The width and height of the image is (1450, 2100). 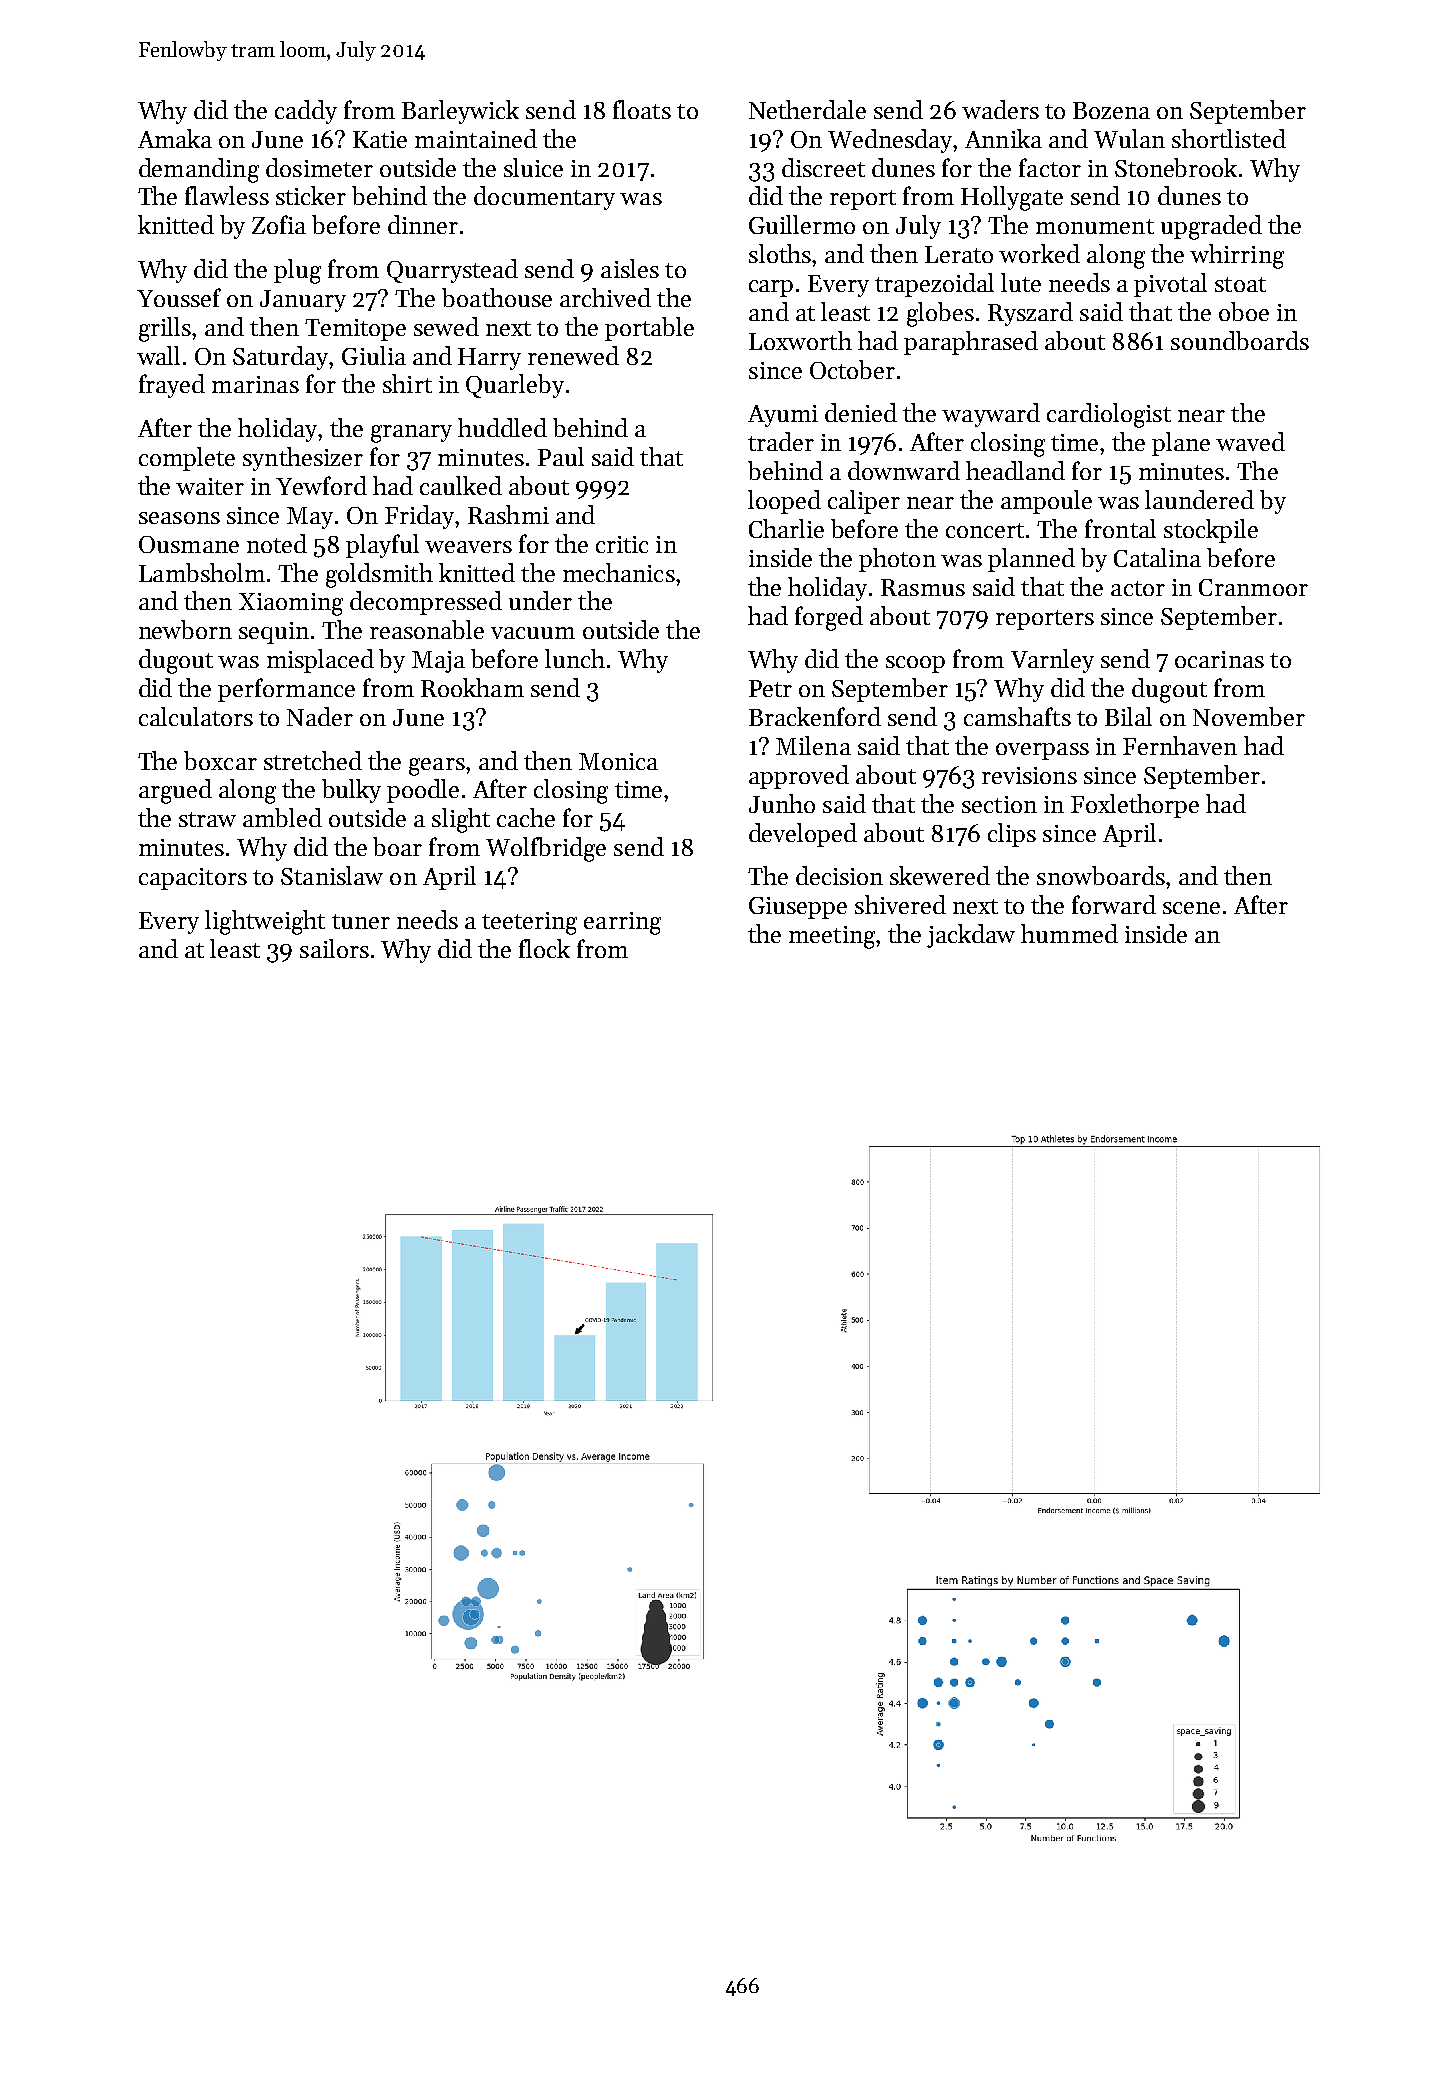 I want to click on Hollygate, so click(x=1012, y=198).
